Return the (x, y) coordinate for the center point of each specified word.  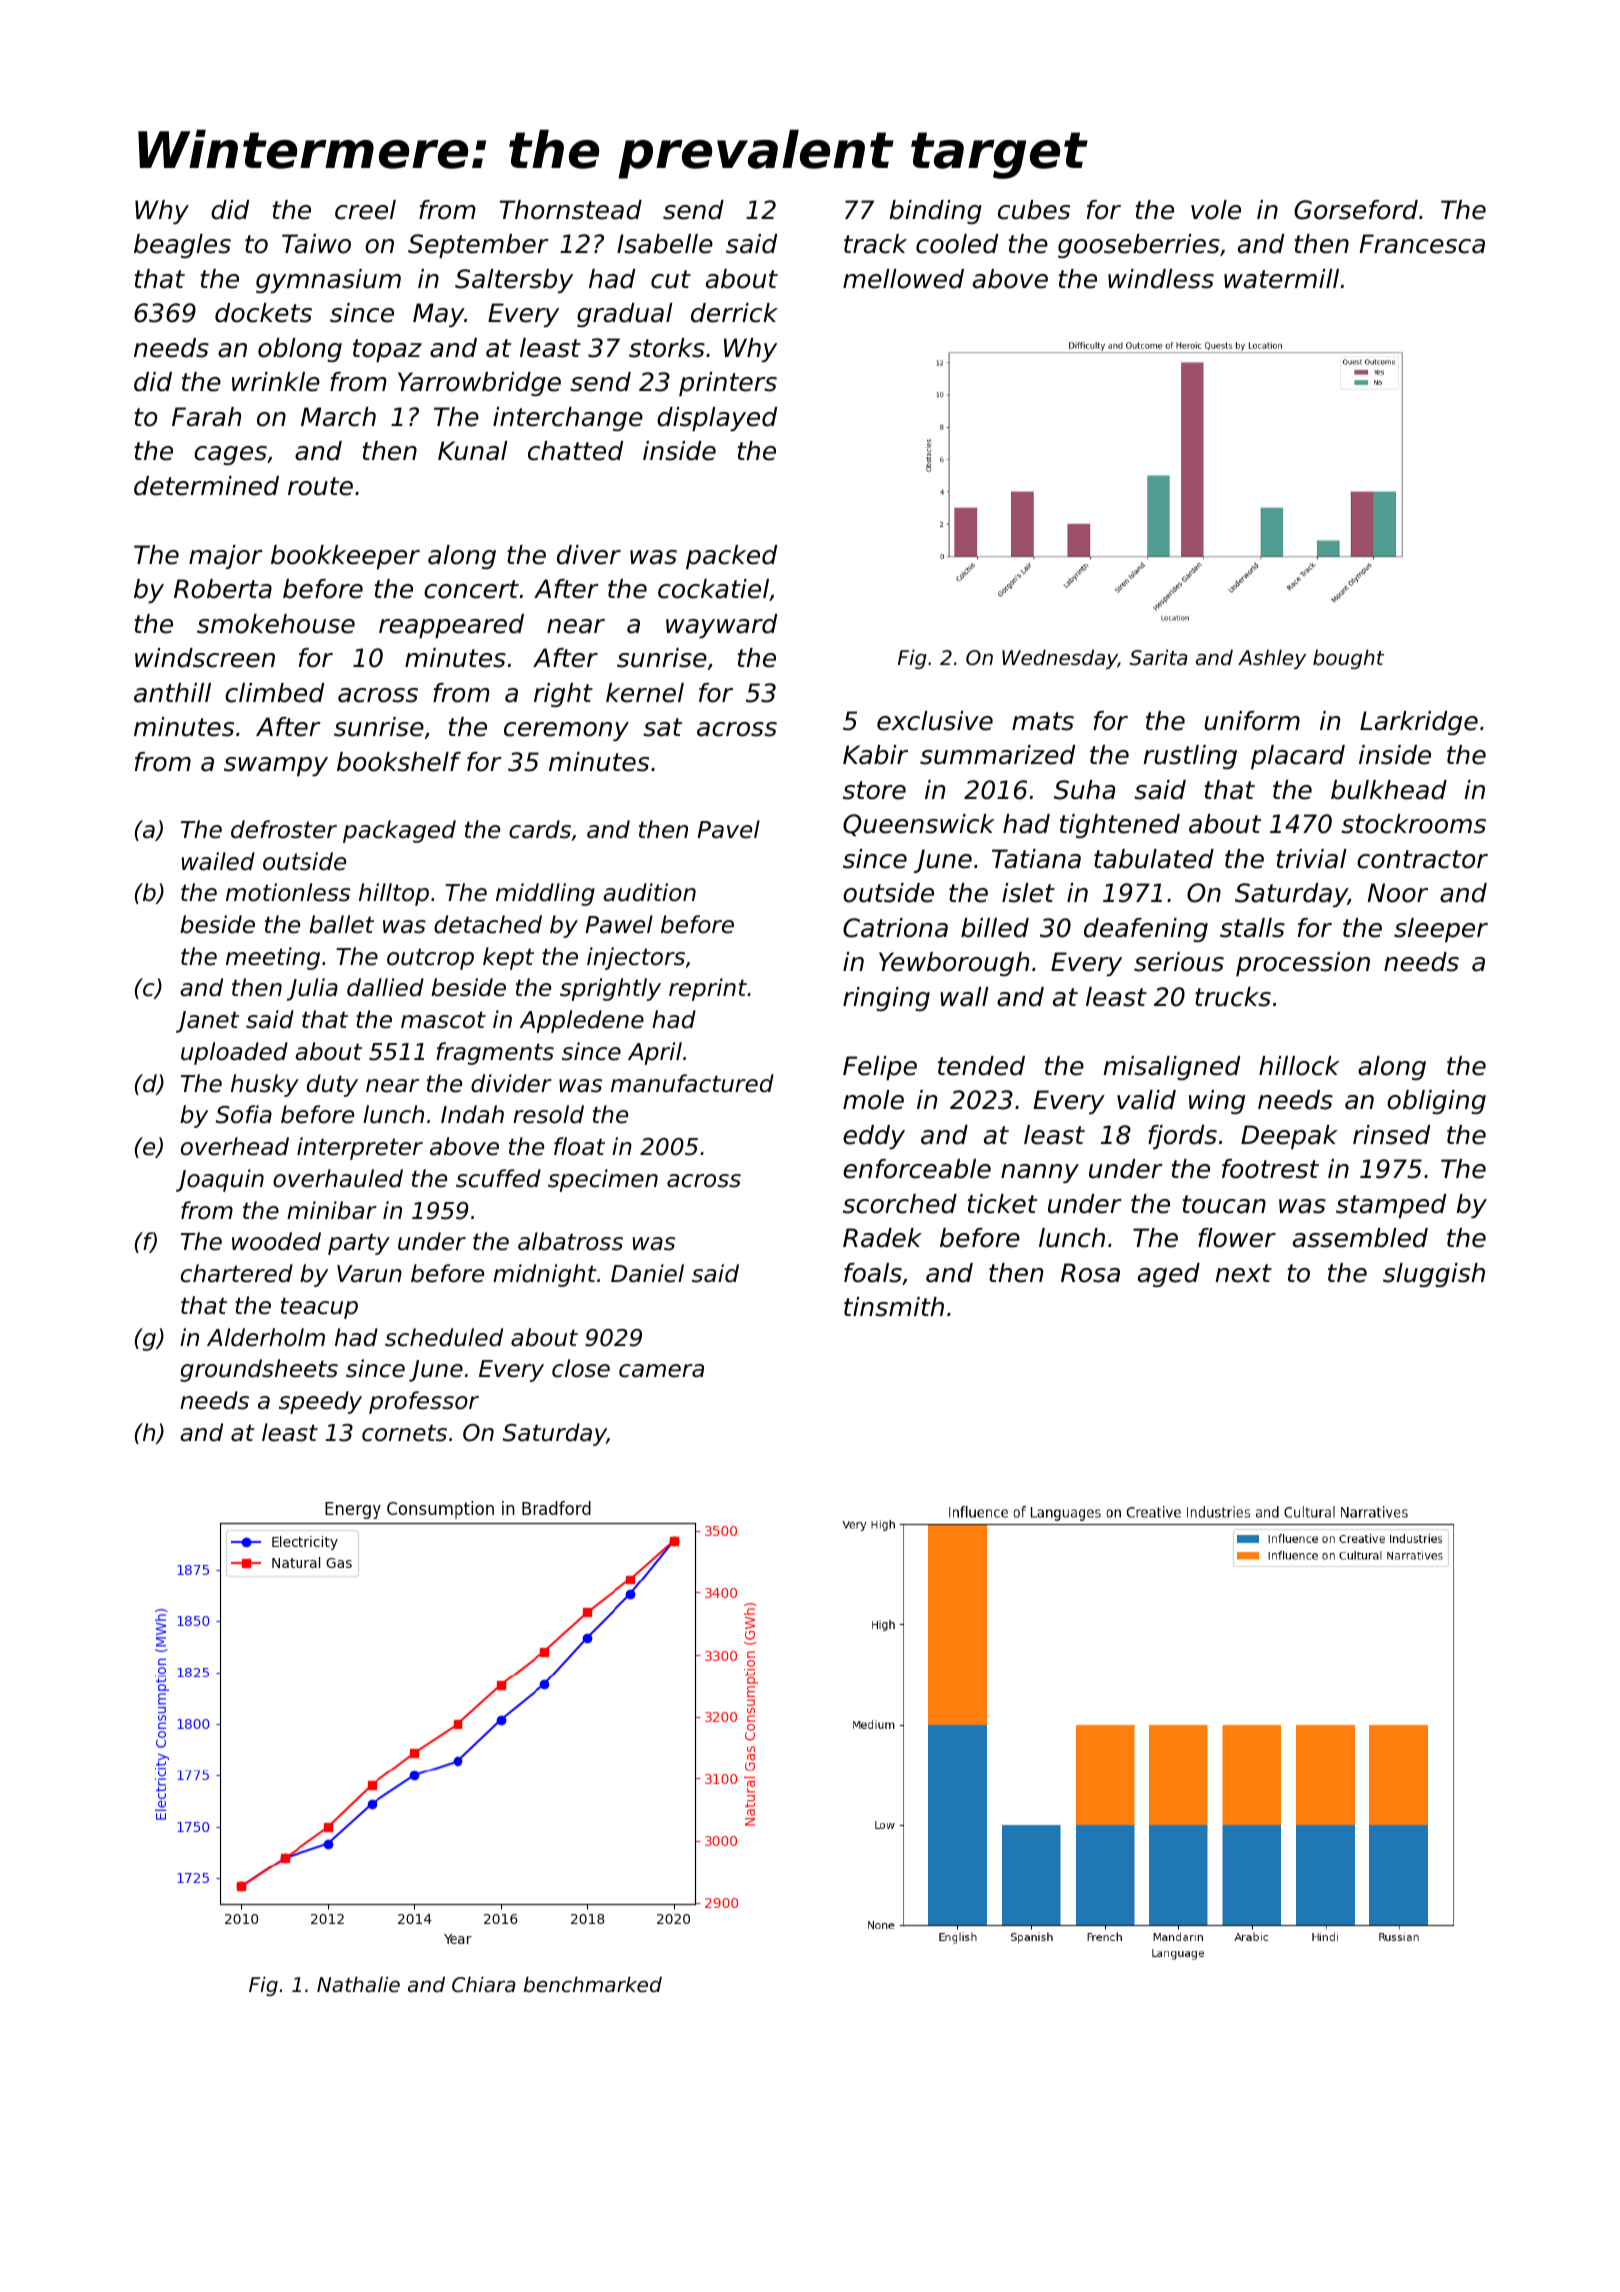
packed (731, 557)
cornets (404, 1433)
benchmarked (593, 1984)
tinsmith (894, 1307)
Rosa (1090, 1273)
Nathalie (358, 1984)
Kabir (875, 755)
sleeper (1441, 930)
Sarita (1158, 657)
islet (1028, 893)
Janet (207, 1022)
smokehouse (276, 624)
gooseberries (1139, 246)
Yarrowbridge (479, 384)
